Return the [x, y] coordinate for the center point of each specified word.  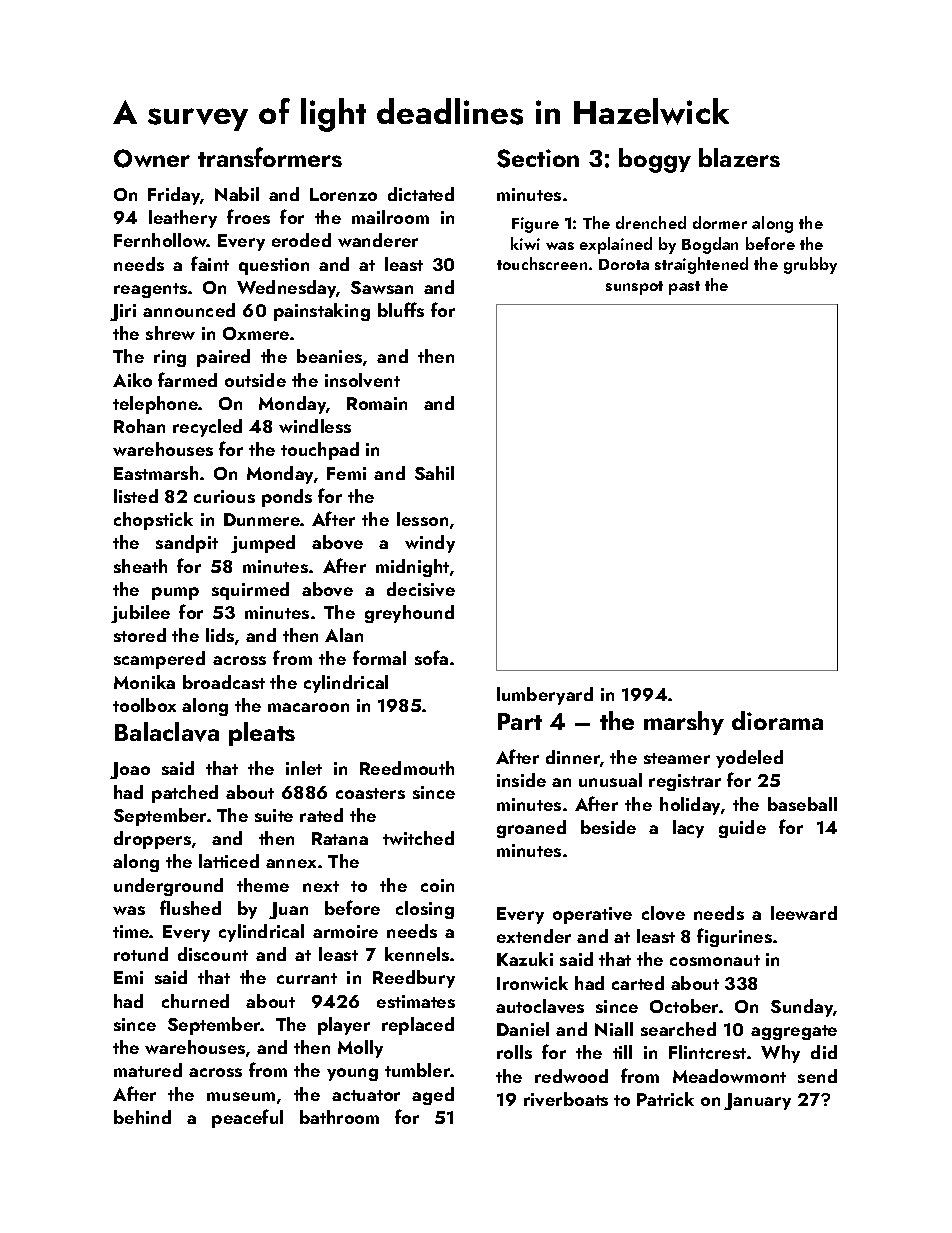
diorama [777, 720]
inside [521, 780]
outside [255, 380]
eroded [301, 240]
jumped [263, 544]
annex [291, 863]
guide [742, 829]
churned [195, 1001]
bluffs [401, 309]
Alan [344, 635]
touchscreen [542, 263]
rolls [514, 1052]
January [757, 1101]
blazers [739, 157]
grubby [810, 265]
